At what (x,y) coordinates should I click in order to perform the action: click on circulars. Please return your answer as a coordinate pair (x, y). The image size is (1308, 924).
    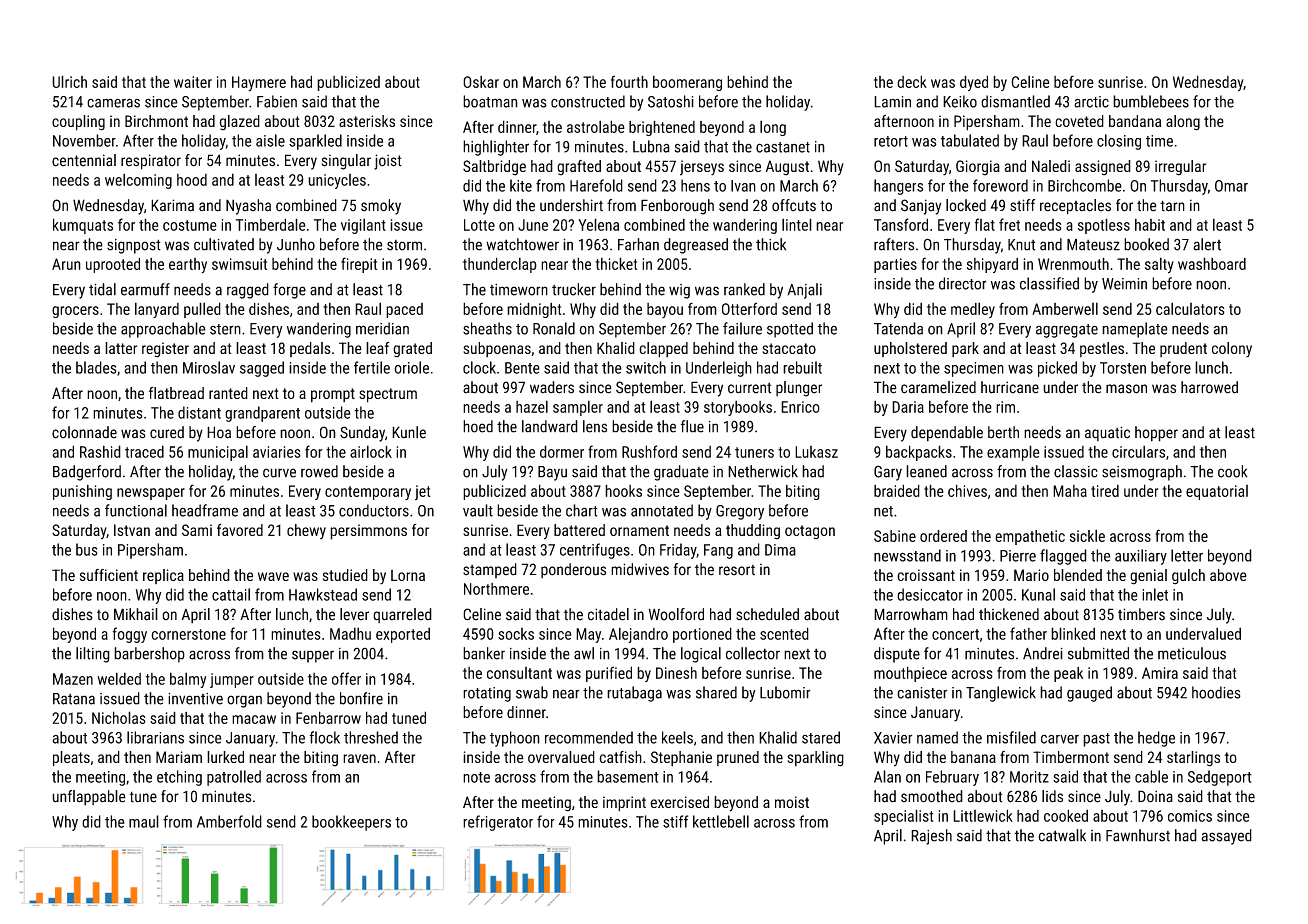
    Looking at the image, I should click on (1138, 451).
